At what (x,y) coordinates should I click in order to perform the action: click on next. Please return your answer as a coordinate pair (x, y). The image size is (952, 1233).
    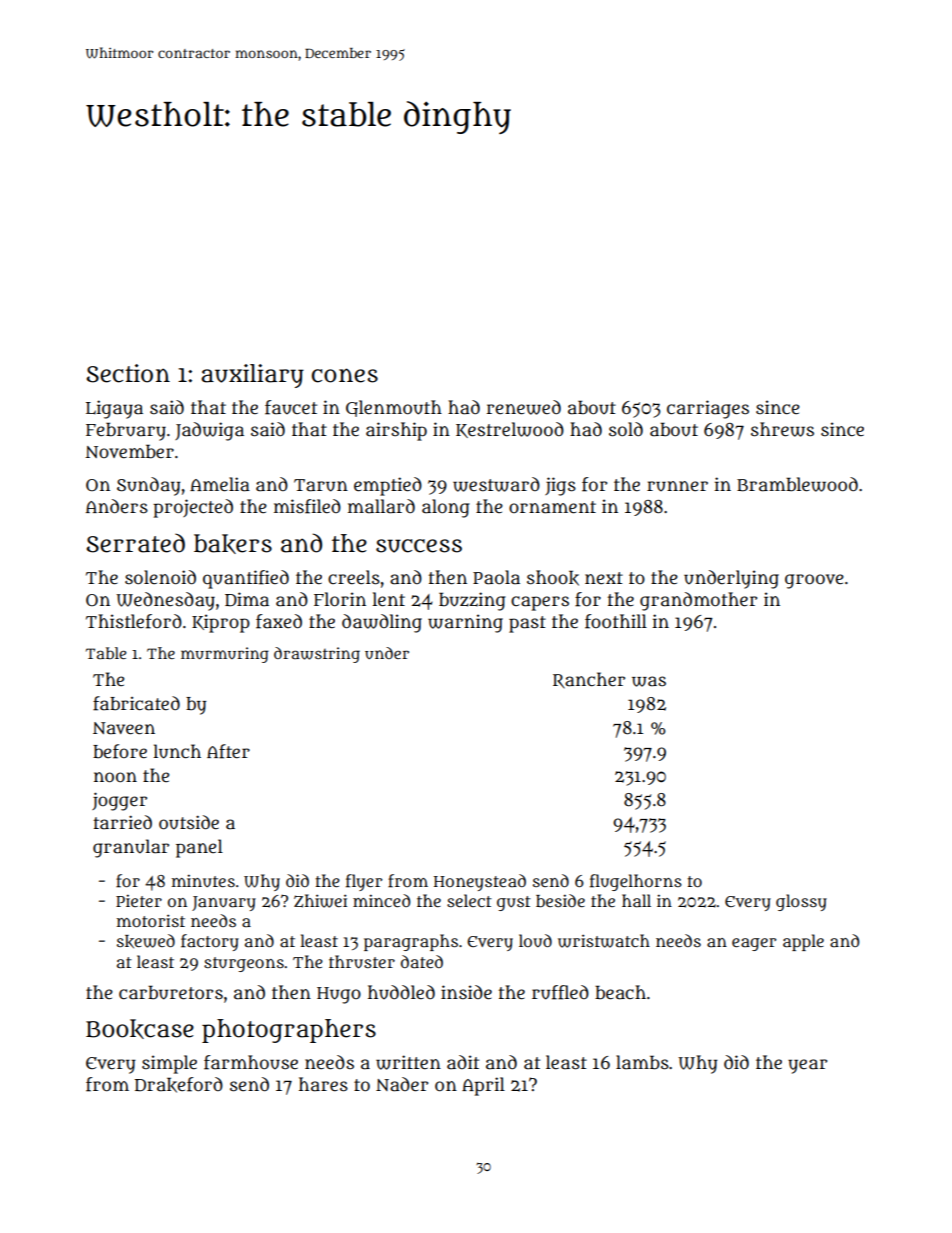
    Looking at the image, I should click on (604, 578).
